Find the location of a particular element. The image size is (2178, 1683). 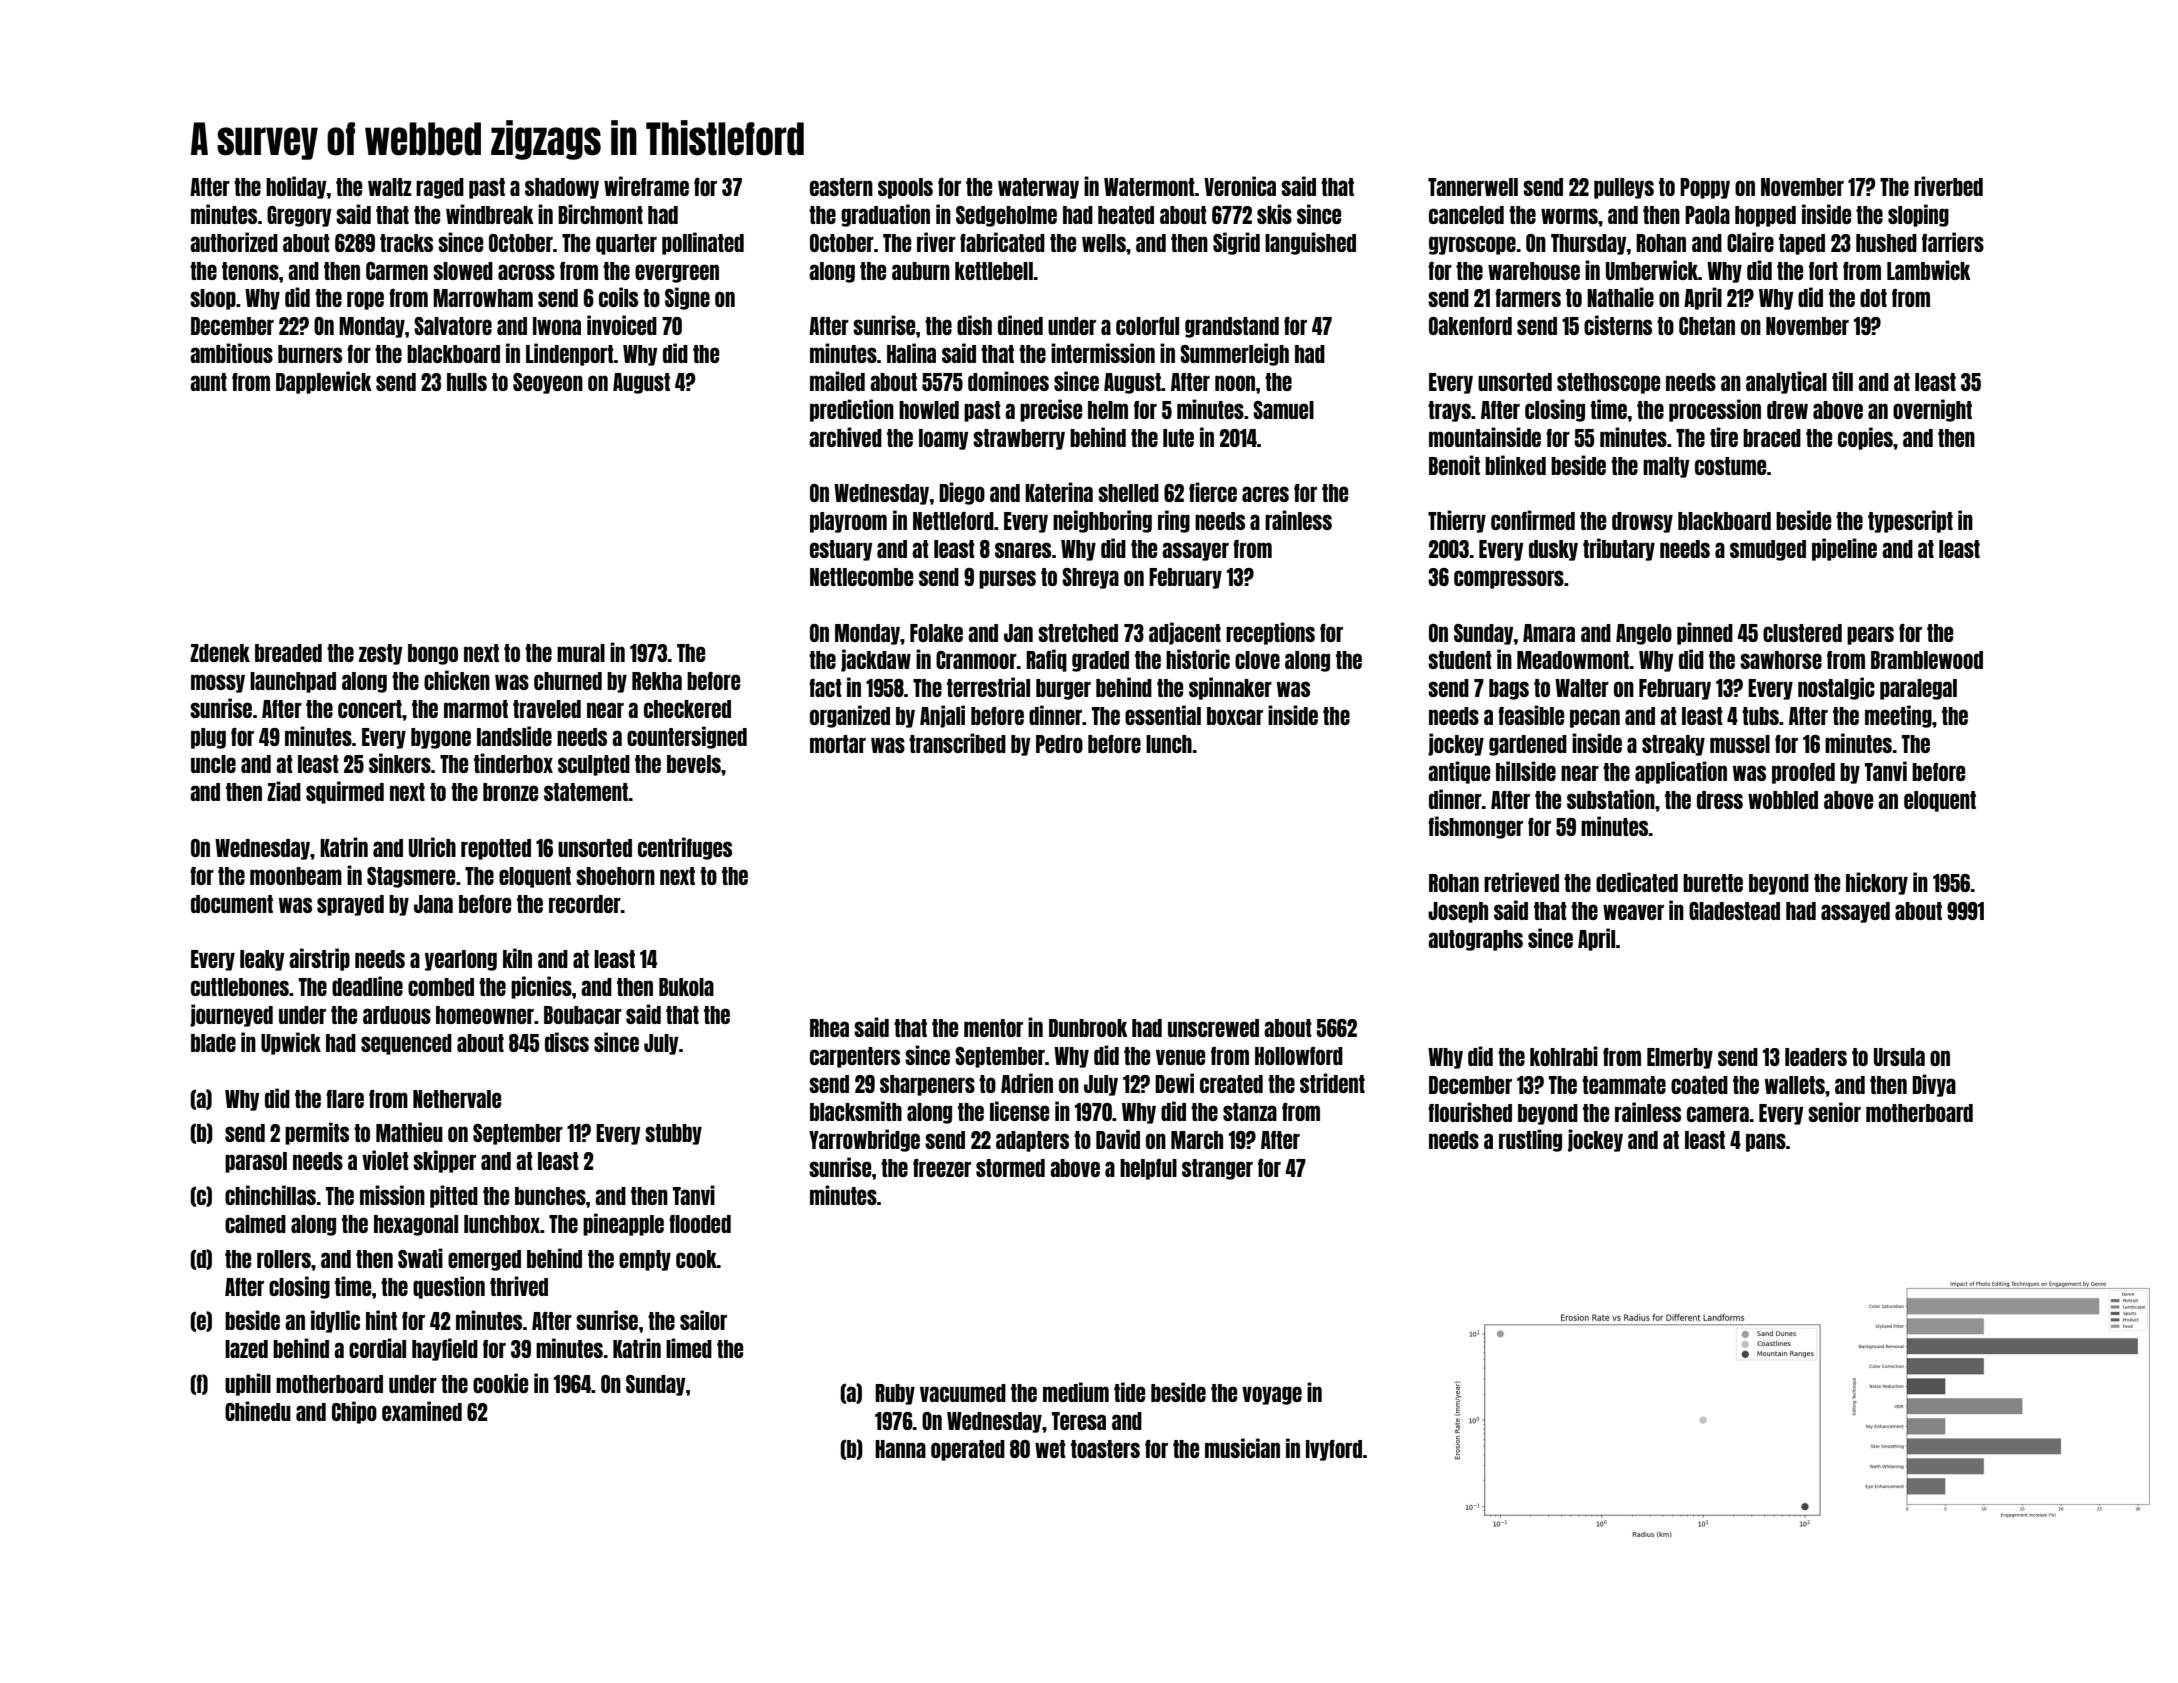

windbreak is located at coordinates (490, 214).
